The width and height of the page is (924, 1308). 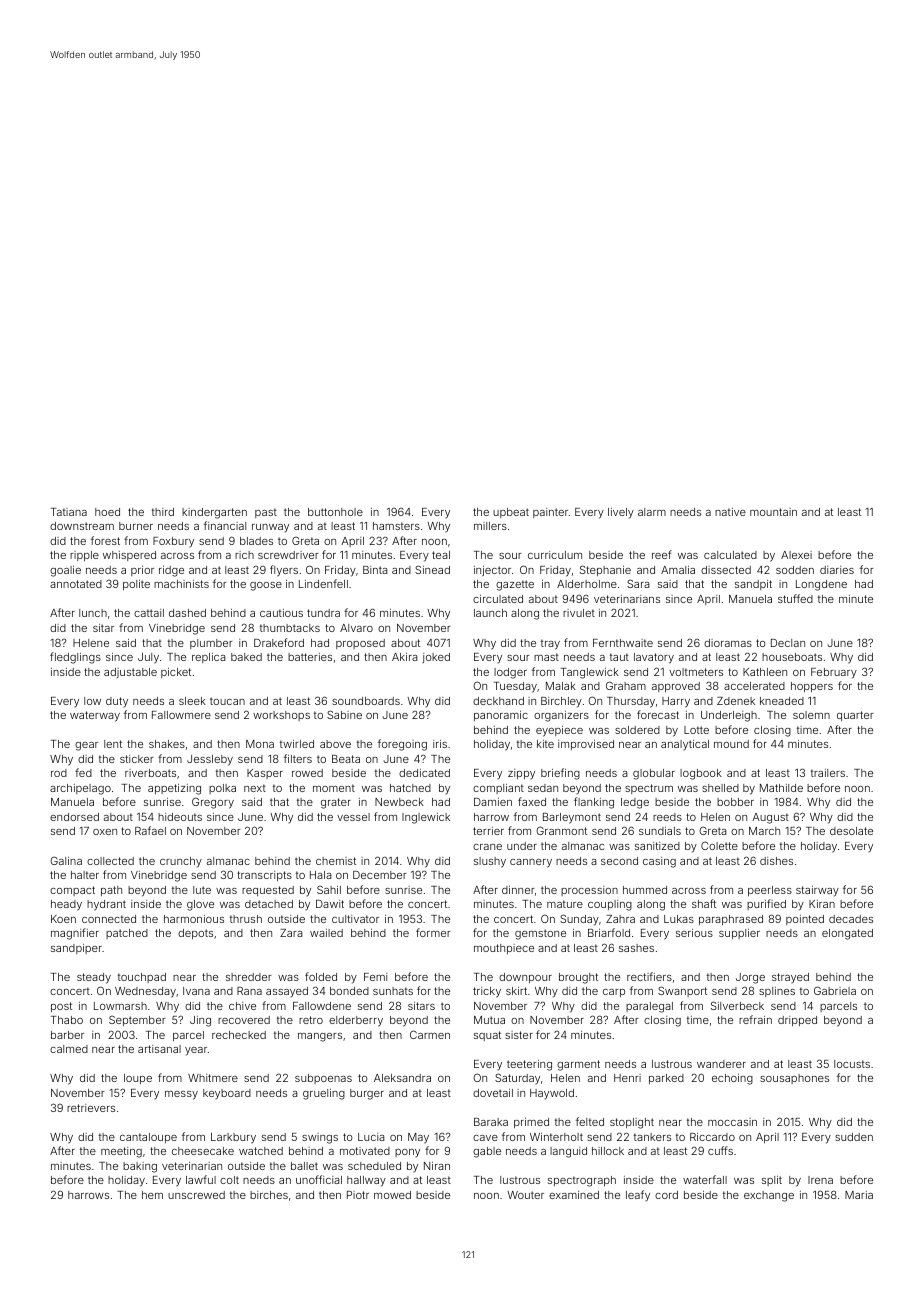 I want to click on sashes, so click(x=636, y=948).
